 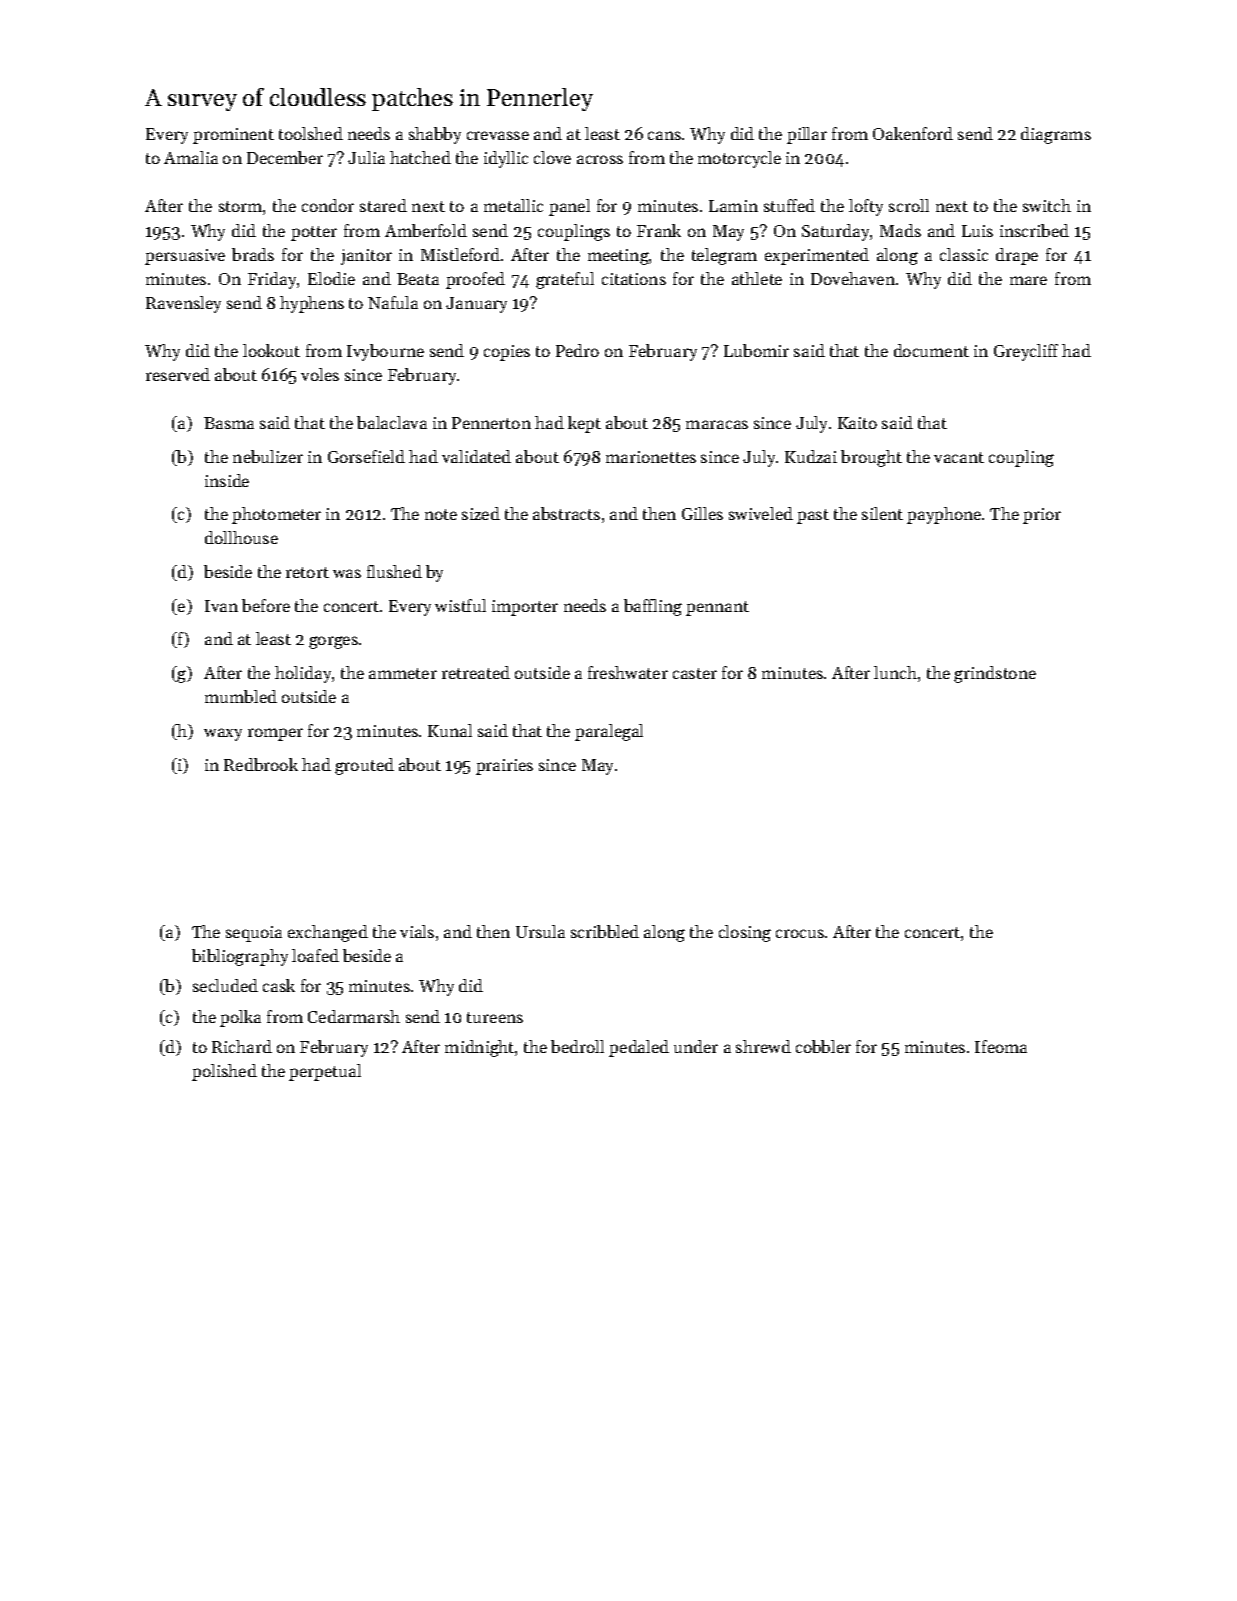 I want to click on Oakenford, so click(x=913, y=133).
